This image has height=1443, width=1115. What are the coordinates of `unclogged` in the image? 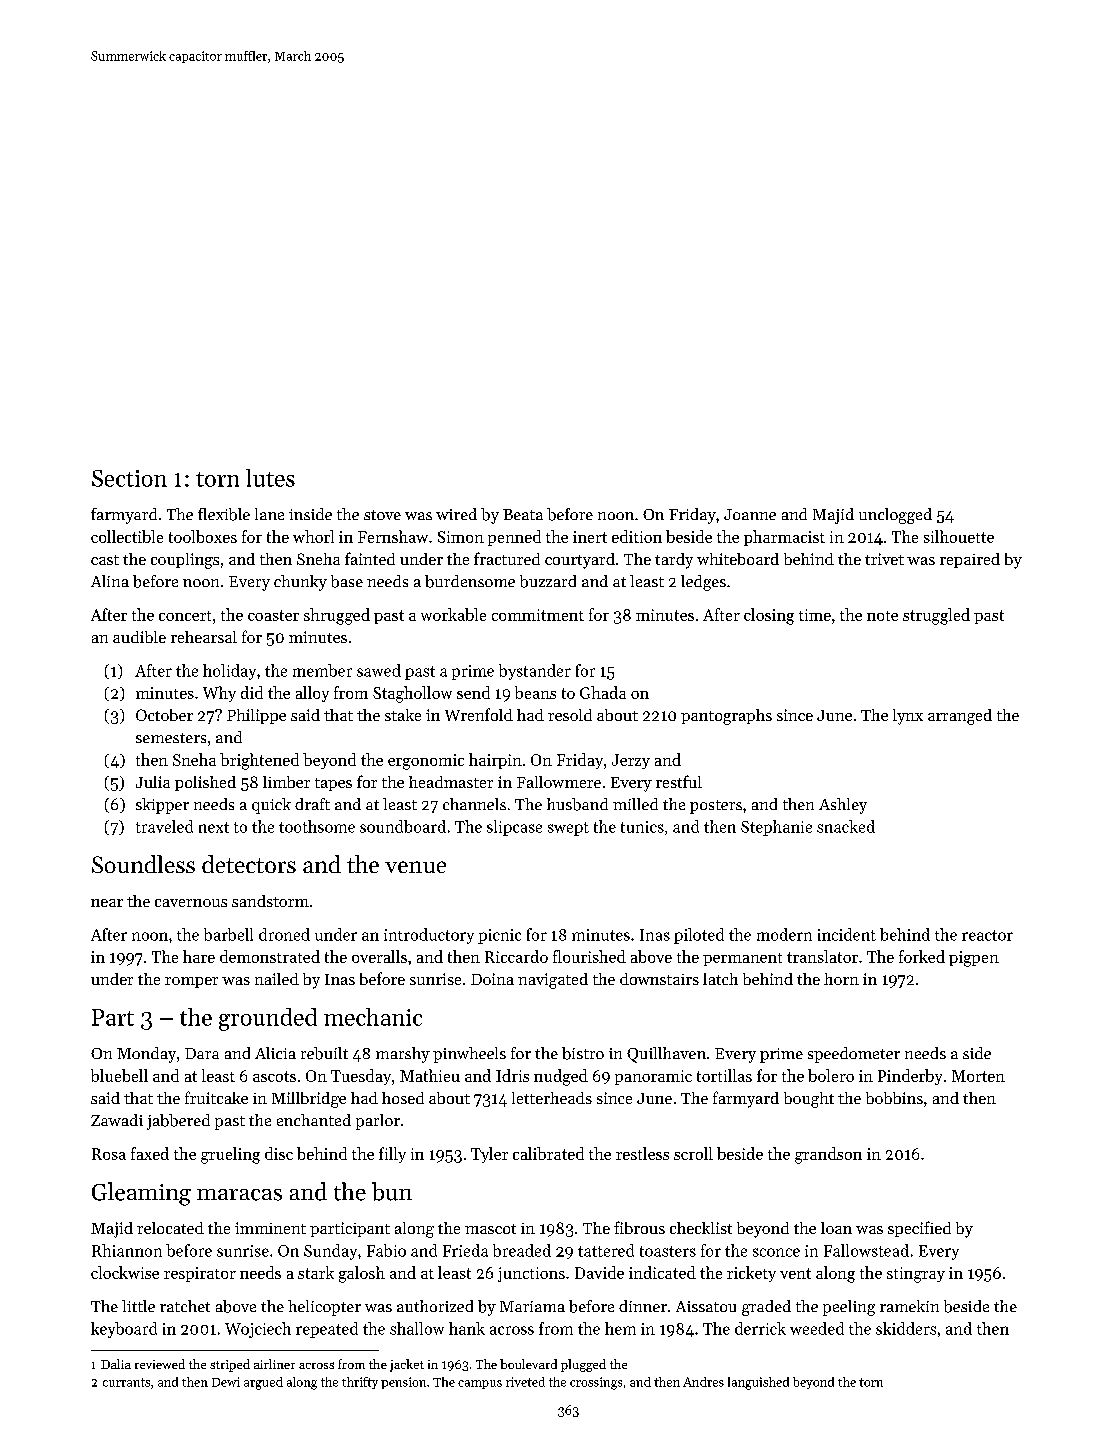 It's located at (895, 516).
